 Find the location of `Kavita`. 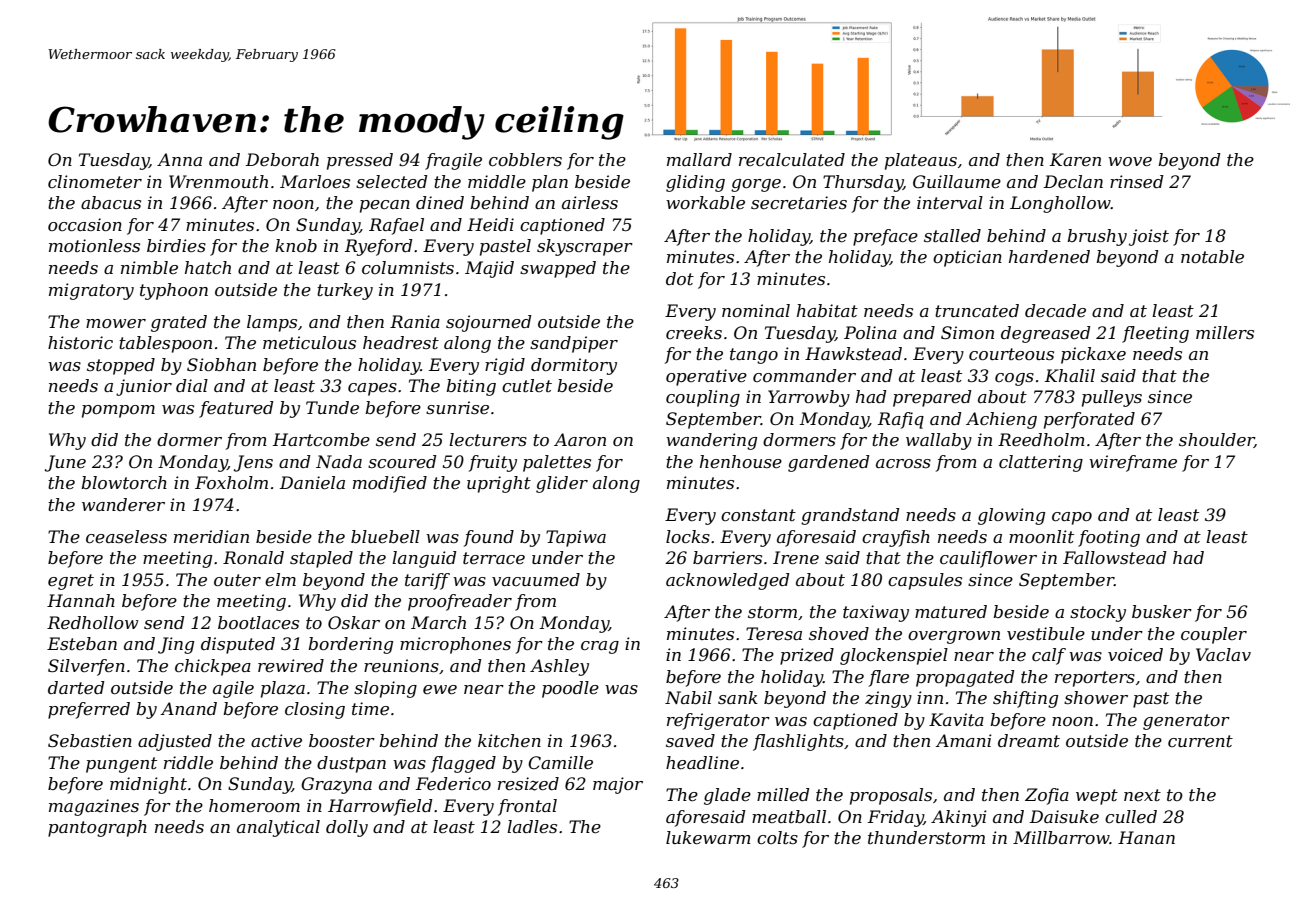

Kavita is located at coordinates (956, 719).
